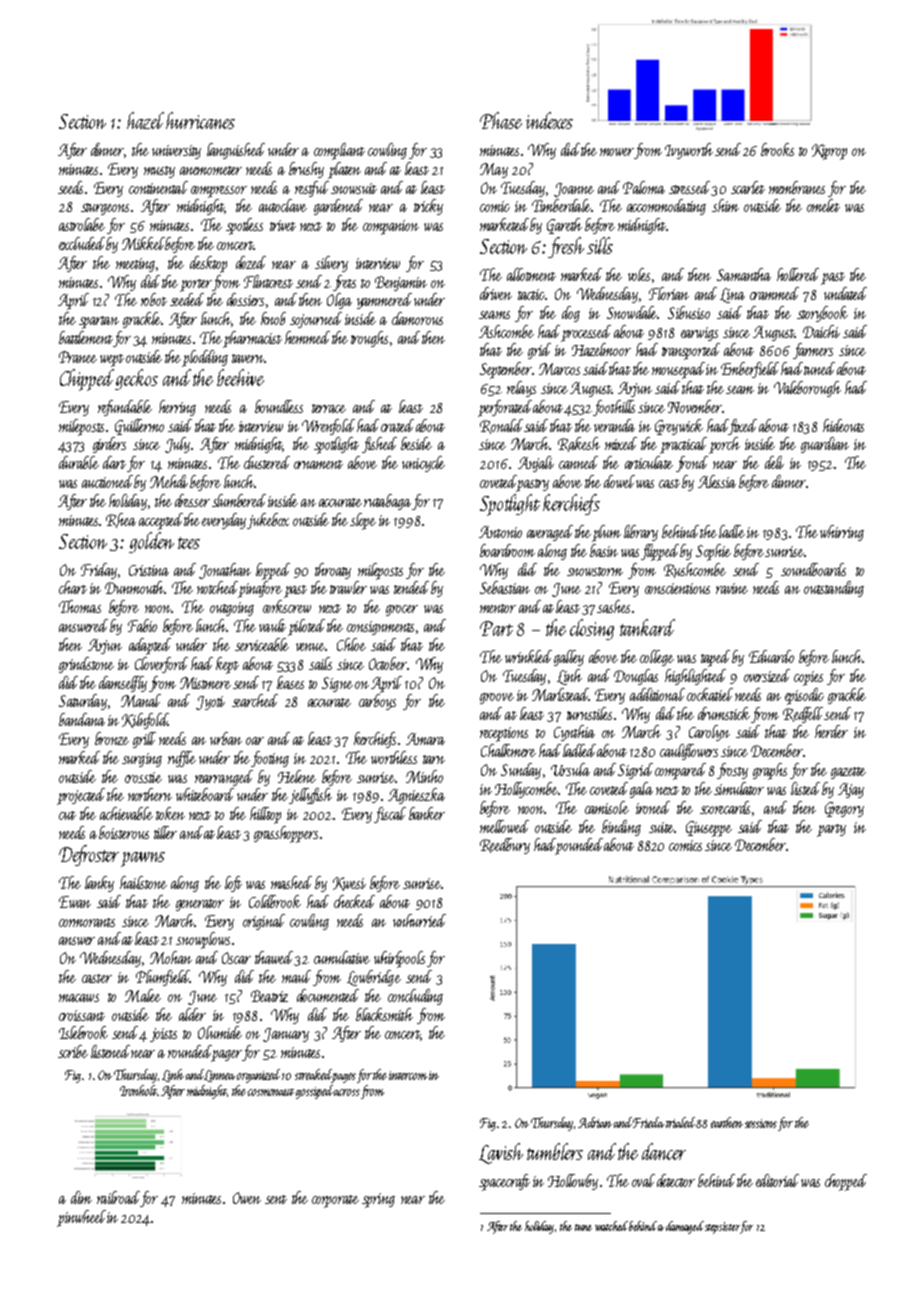 Image resolution: width=924 pixels, height=1314 pixels. What do you see at coordinates (81, 1218) in the page?
I see `pinwheel` at bounding box center [81, 1218].
